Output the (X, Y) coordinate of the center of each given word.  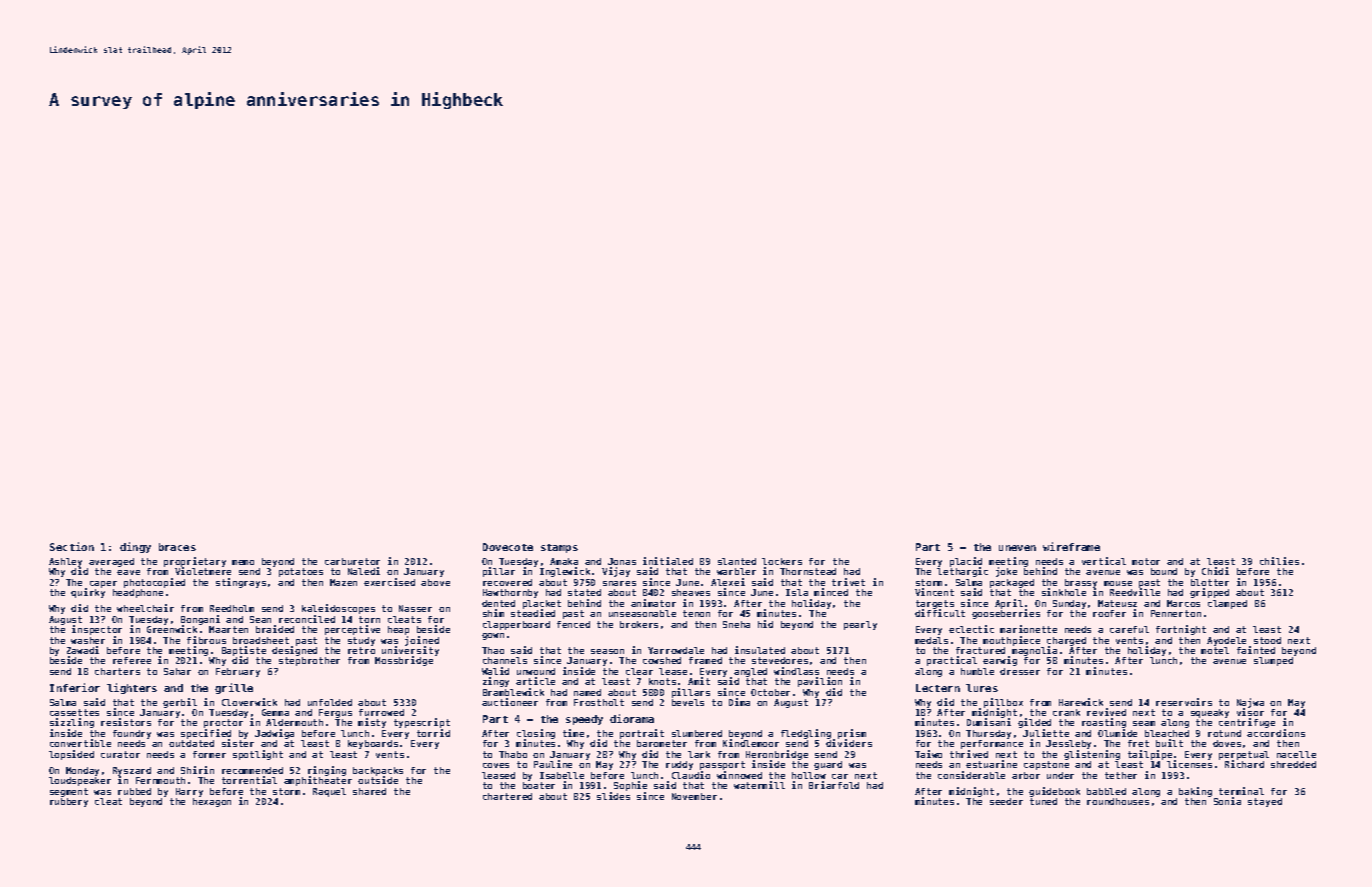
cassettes (74, 712)
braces (177, 547)
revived (1106, 712)
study (361, 641)
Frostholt (599, 702)
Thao (493, 650)
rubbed (134, 791)
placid (966, 562)
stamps (559, 548)
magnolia (1034, 651)
